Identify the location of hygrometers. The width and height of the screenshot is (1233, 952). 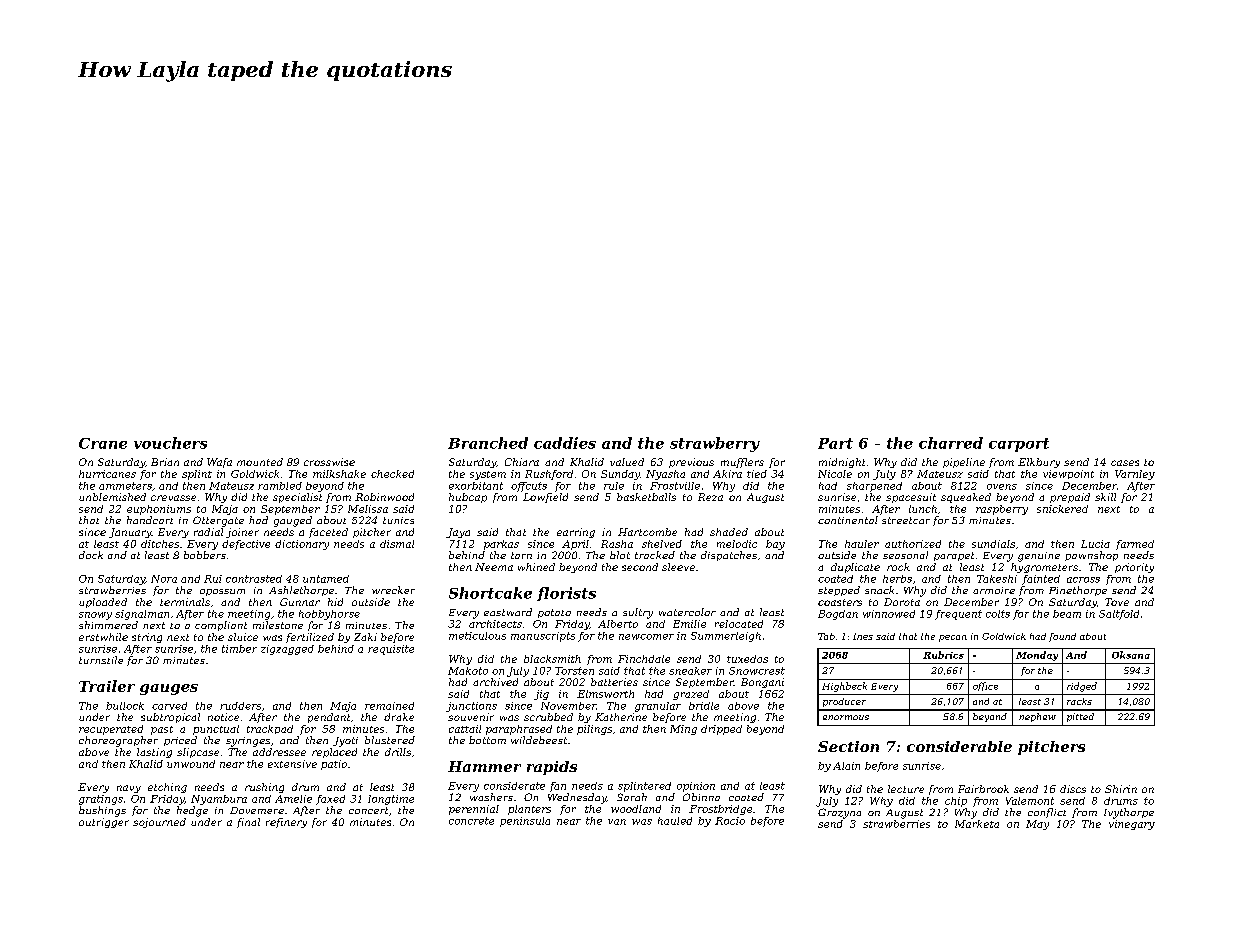
(1044, 568).
